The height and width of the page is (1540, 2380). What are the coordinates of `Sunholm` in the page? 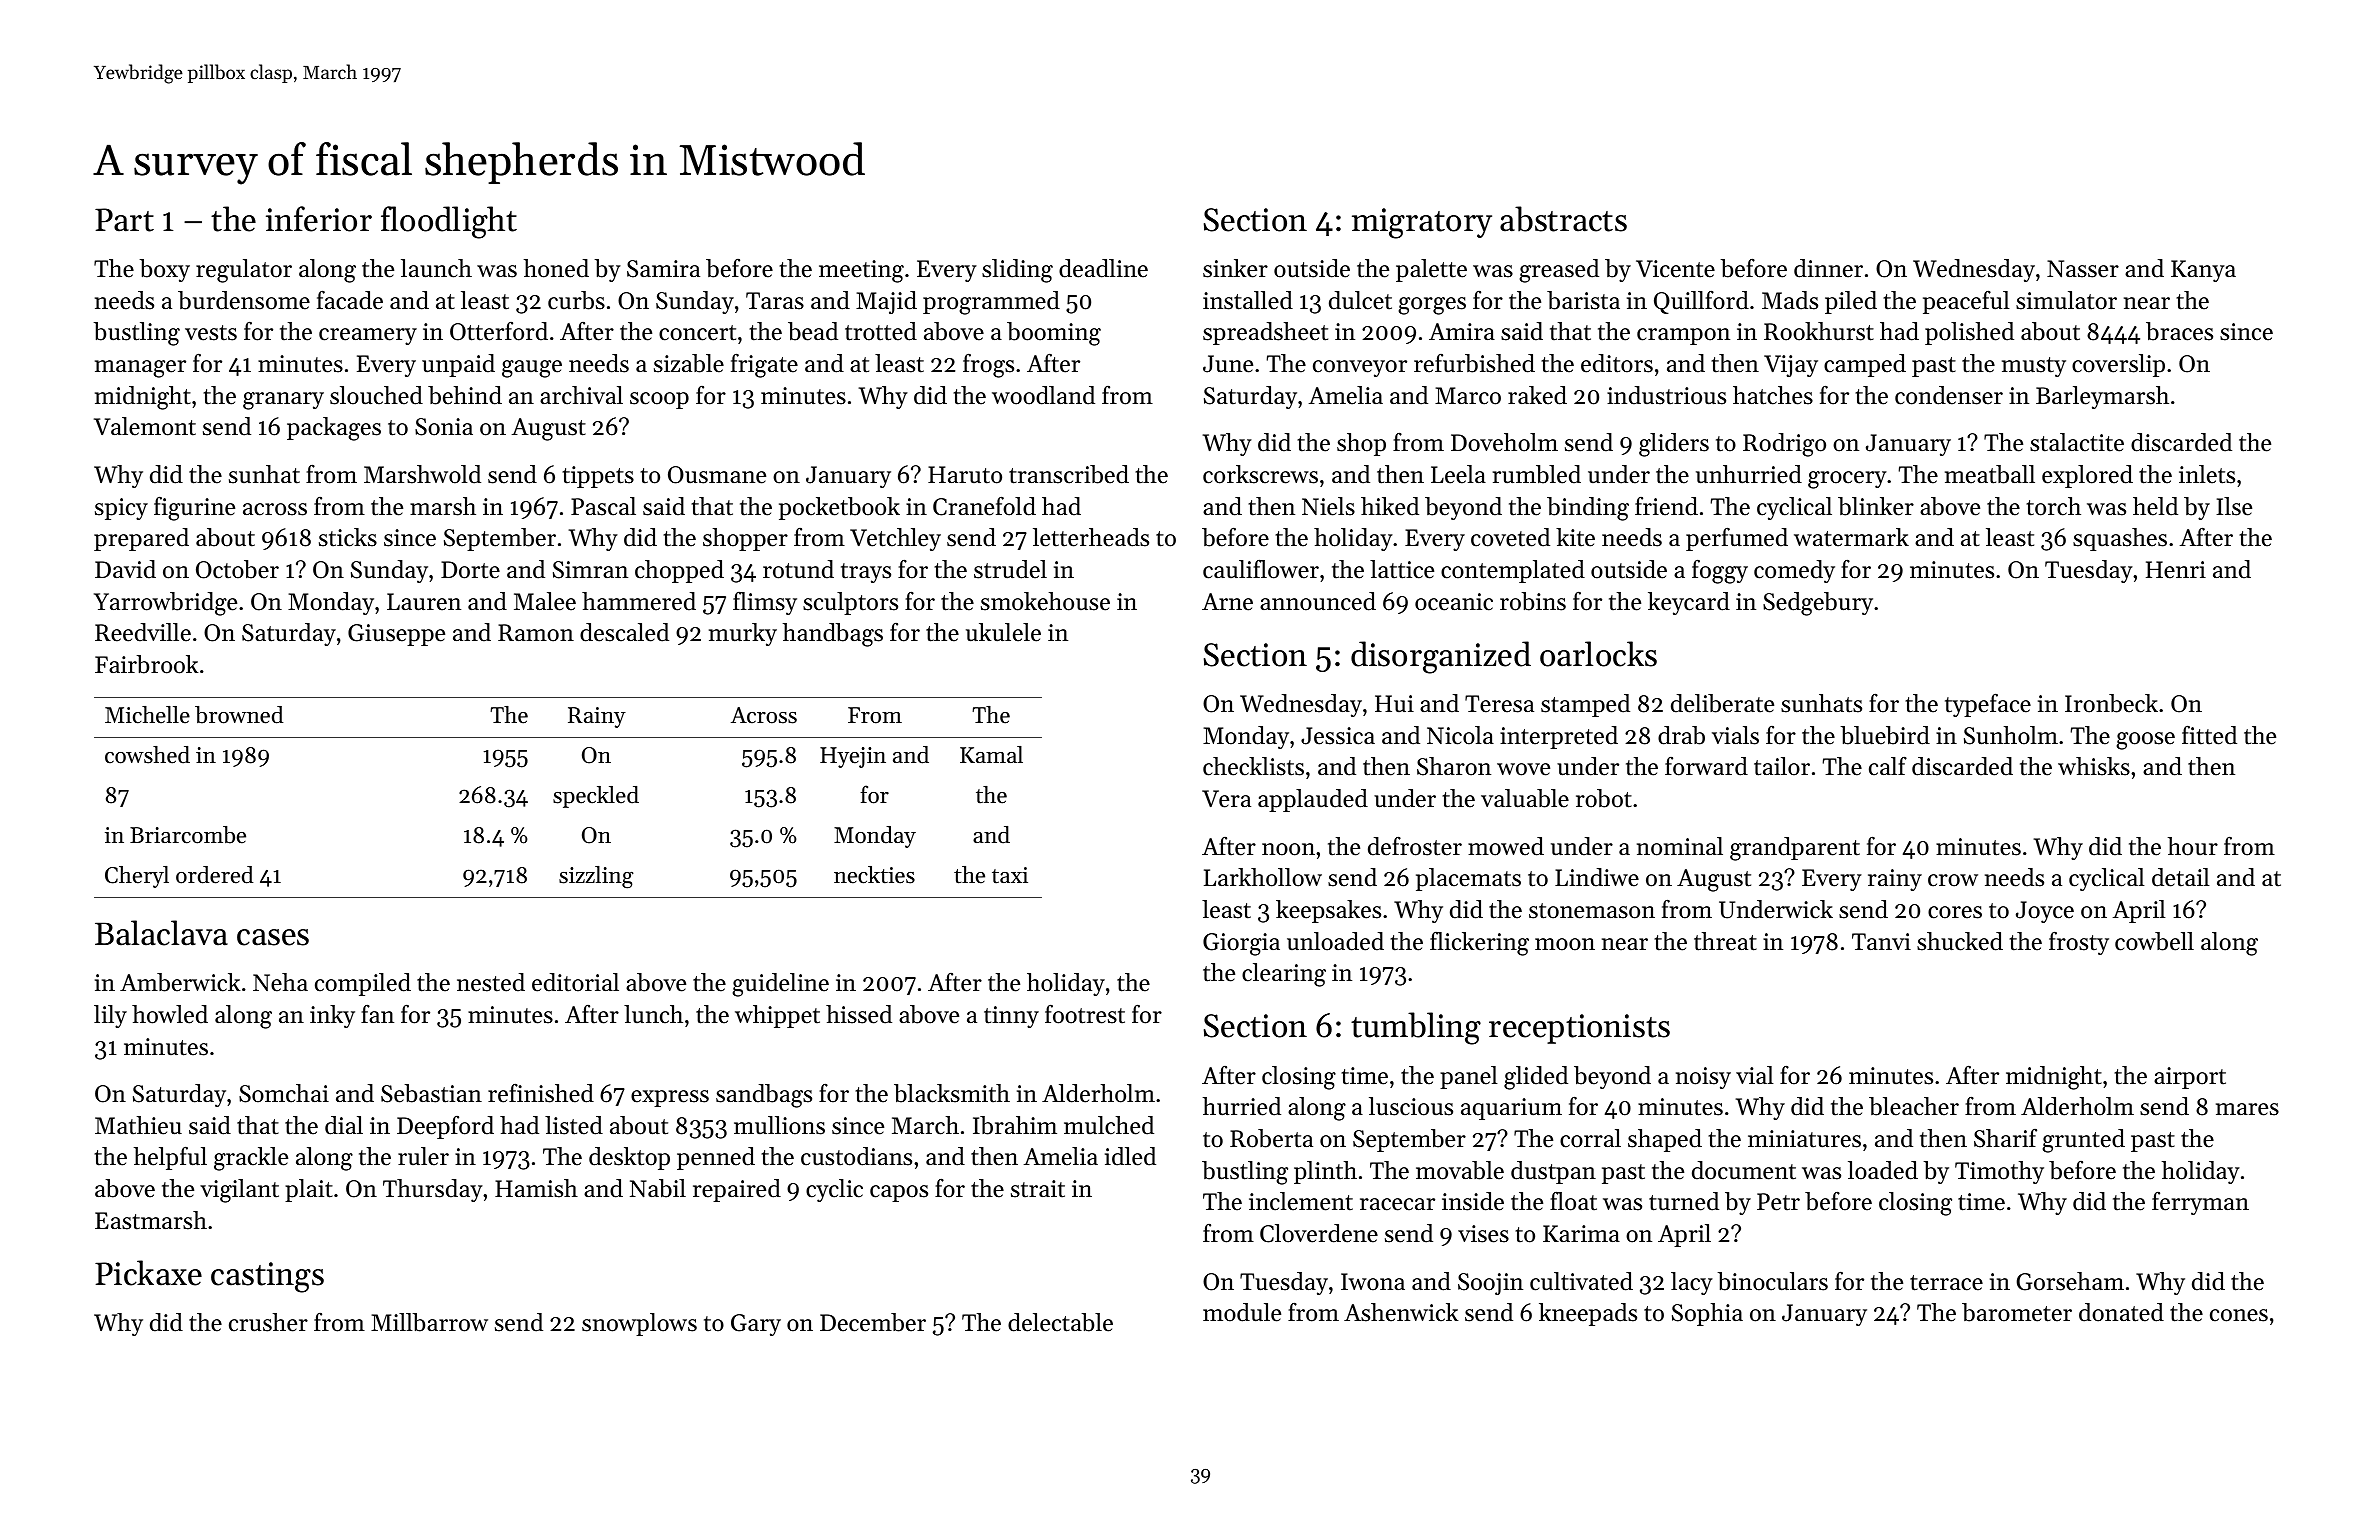 It's located at (2011, 735).
